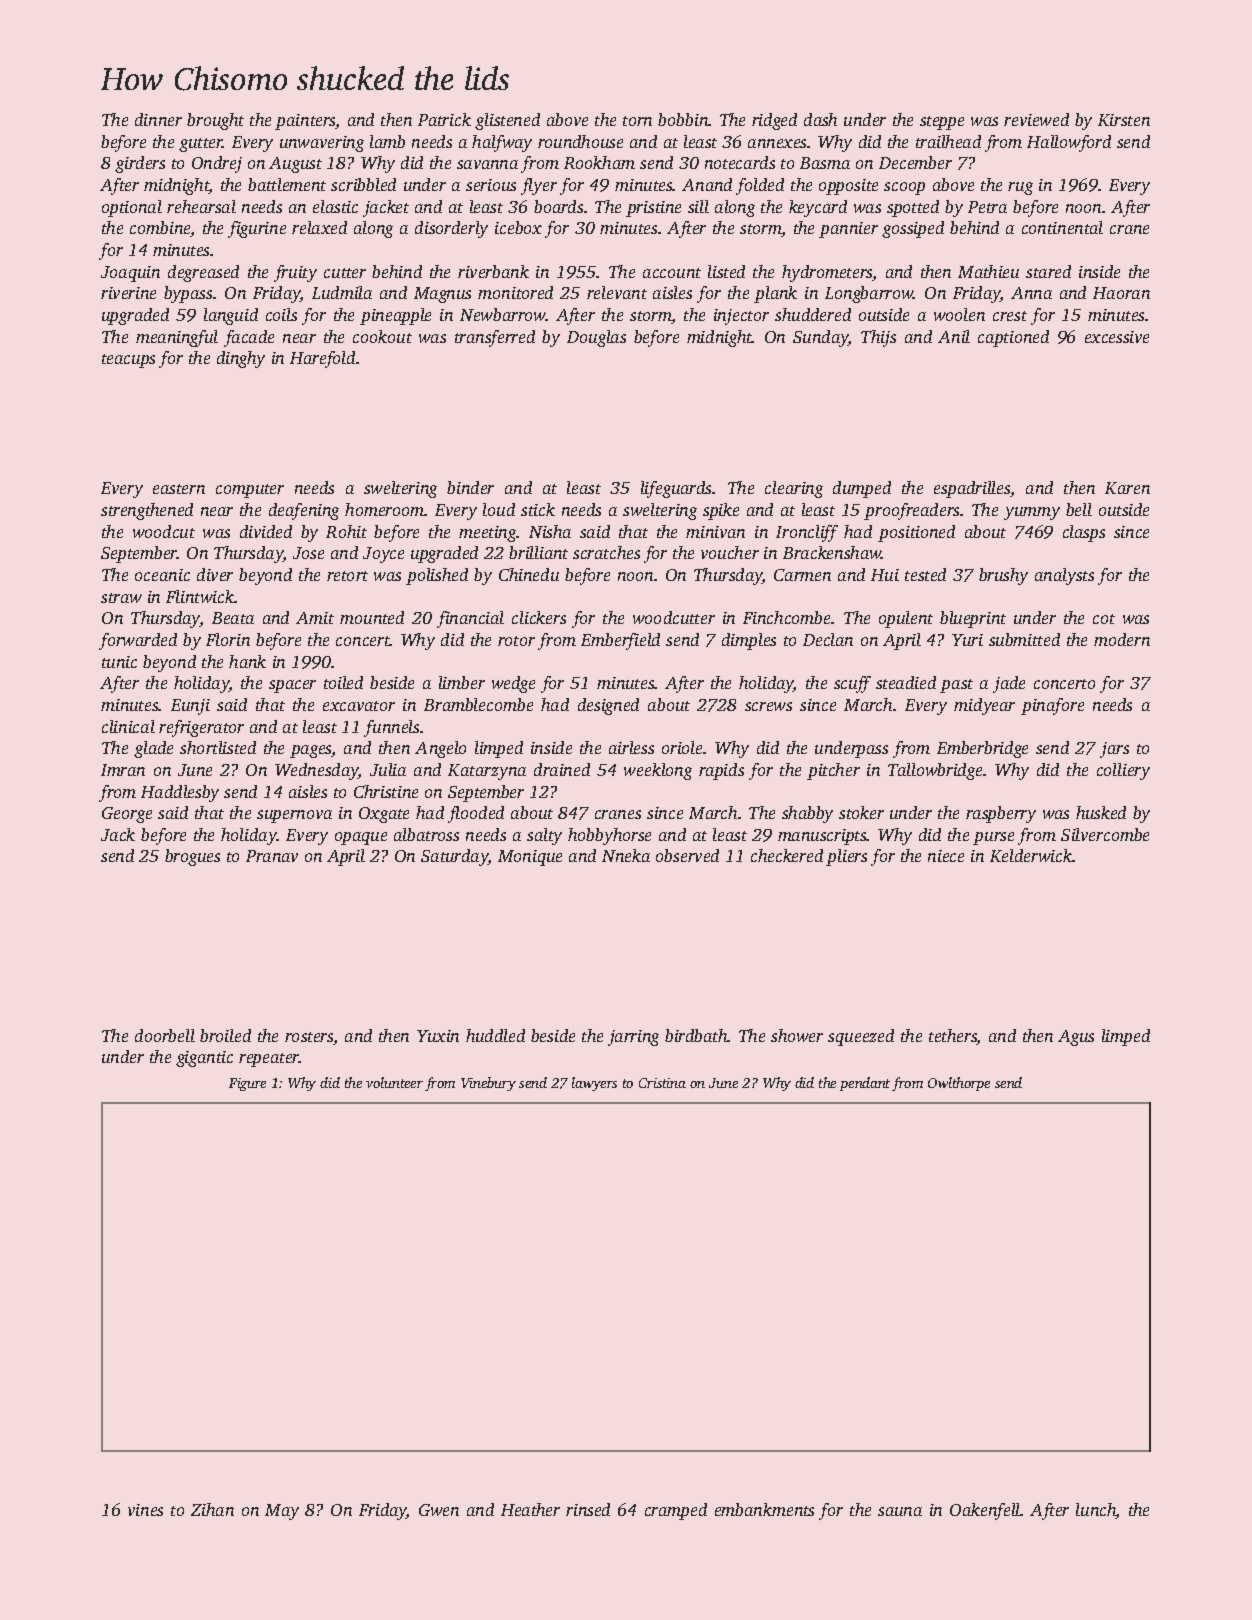 This document has width=1252, height=1620. What do you see at coordinates (774, 121) in the document?
I see `ridged` at bounding box center [774, 121].
